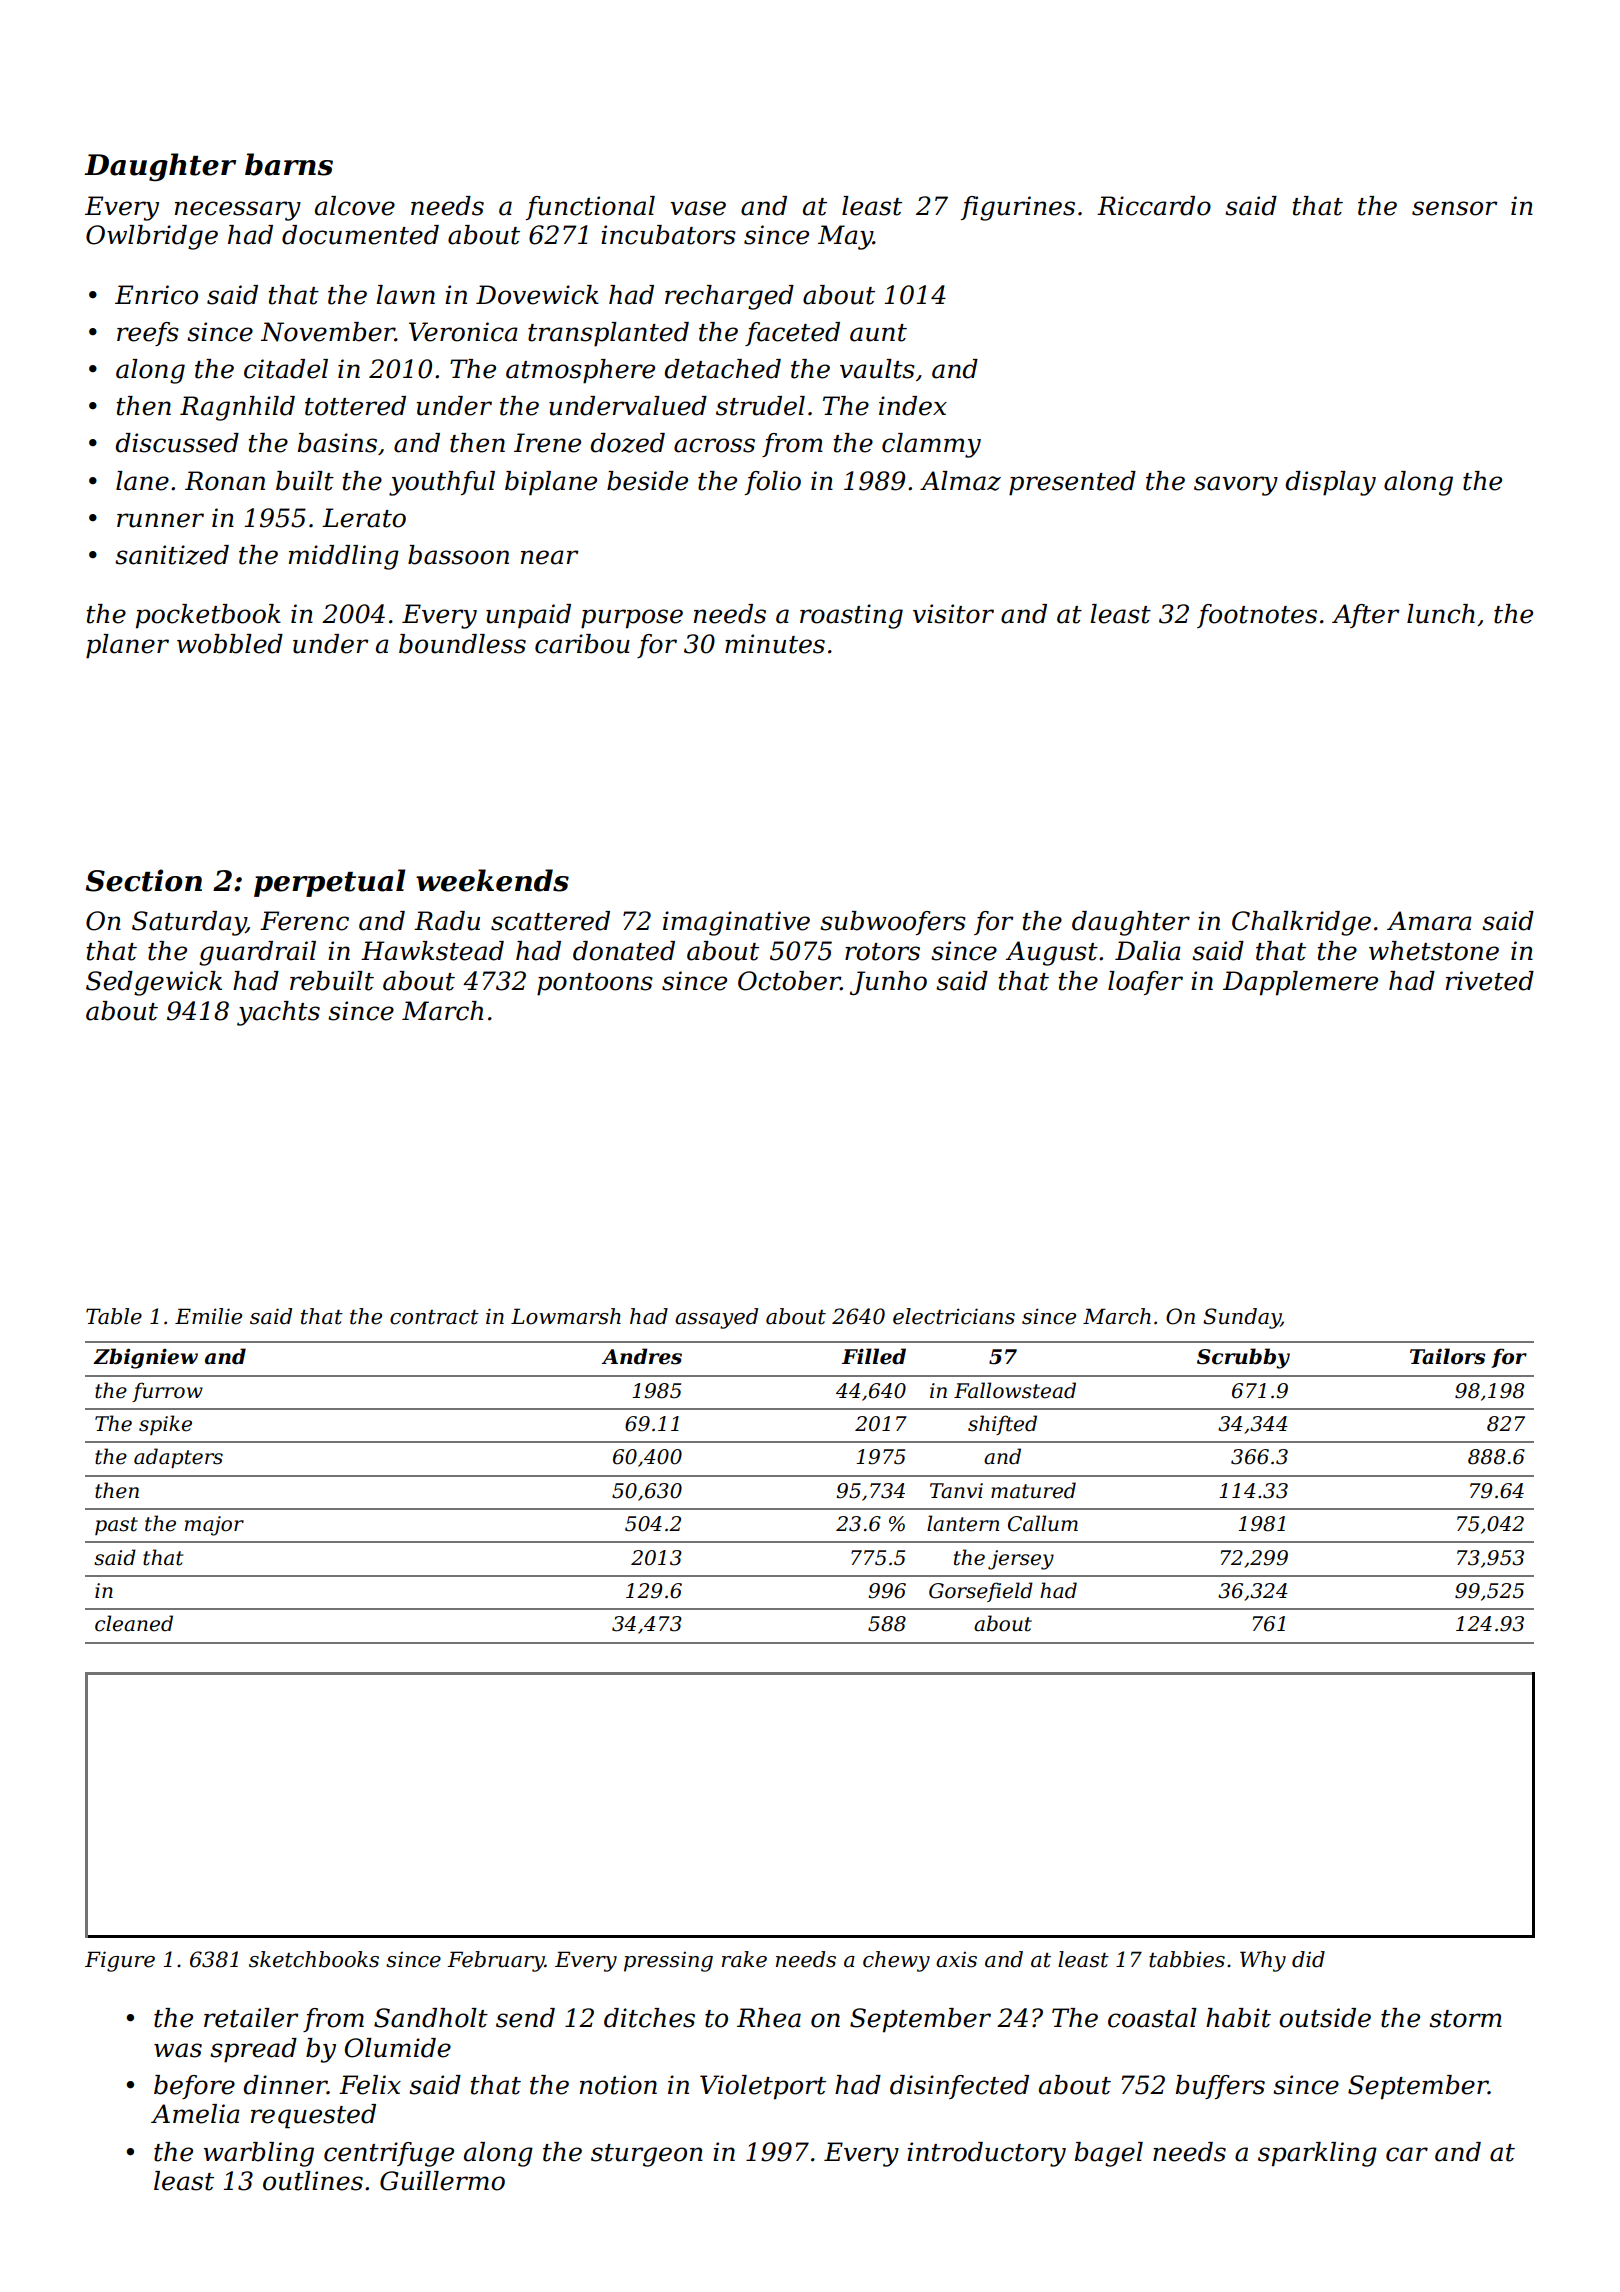  I want to click on lunch, so click(1441, 614).
